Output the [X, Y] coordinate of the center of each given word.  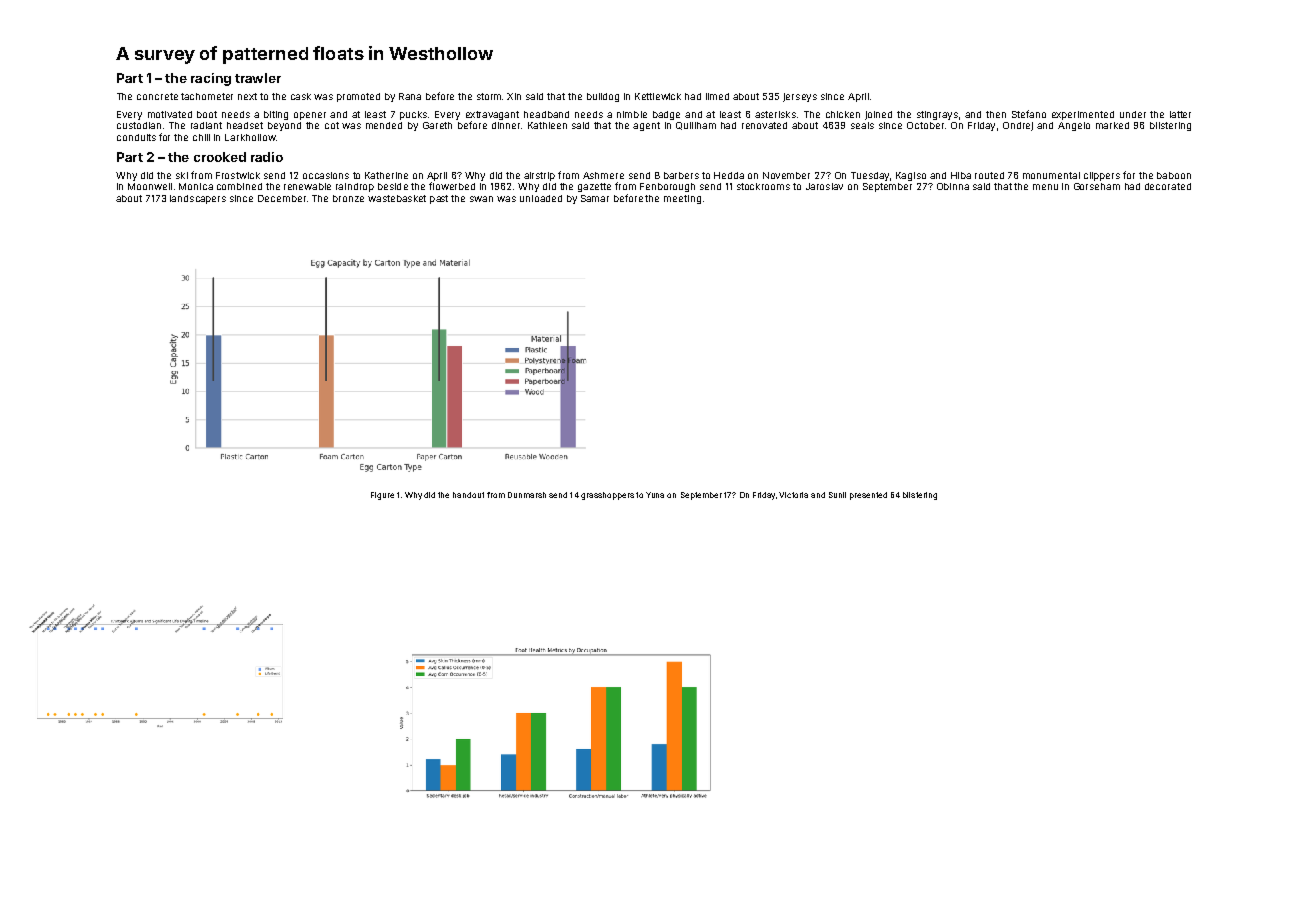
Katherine [386, 175]
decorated [1168, 186]
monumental [1051, 175]
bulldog [603, 97]
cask [301, 96]
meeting [682, 199]
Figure [382, 496]
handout [468, 495]
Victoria [793, 495]
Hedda [729, 175]
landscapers [198, 199]
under [1133, 114]
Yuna [655, 495]
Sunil [837, 495]
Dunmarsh [527, 495]
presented [868, 496]
